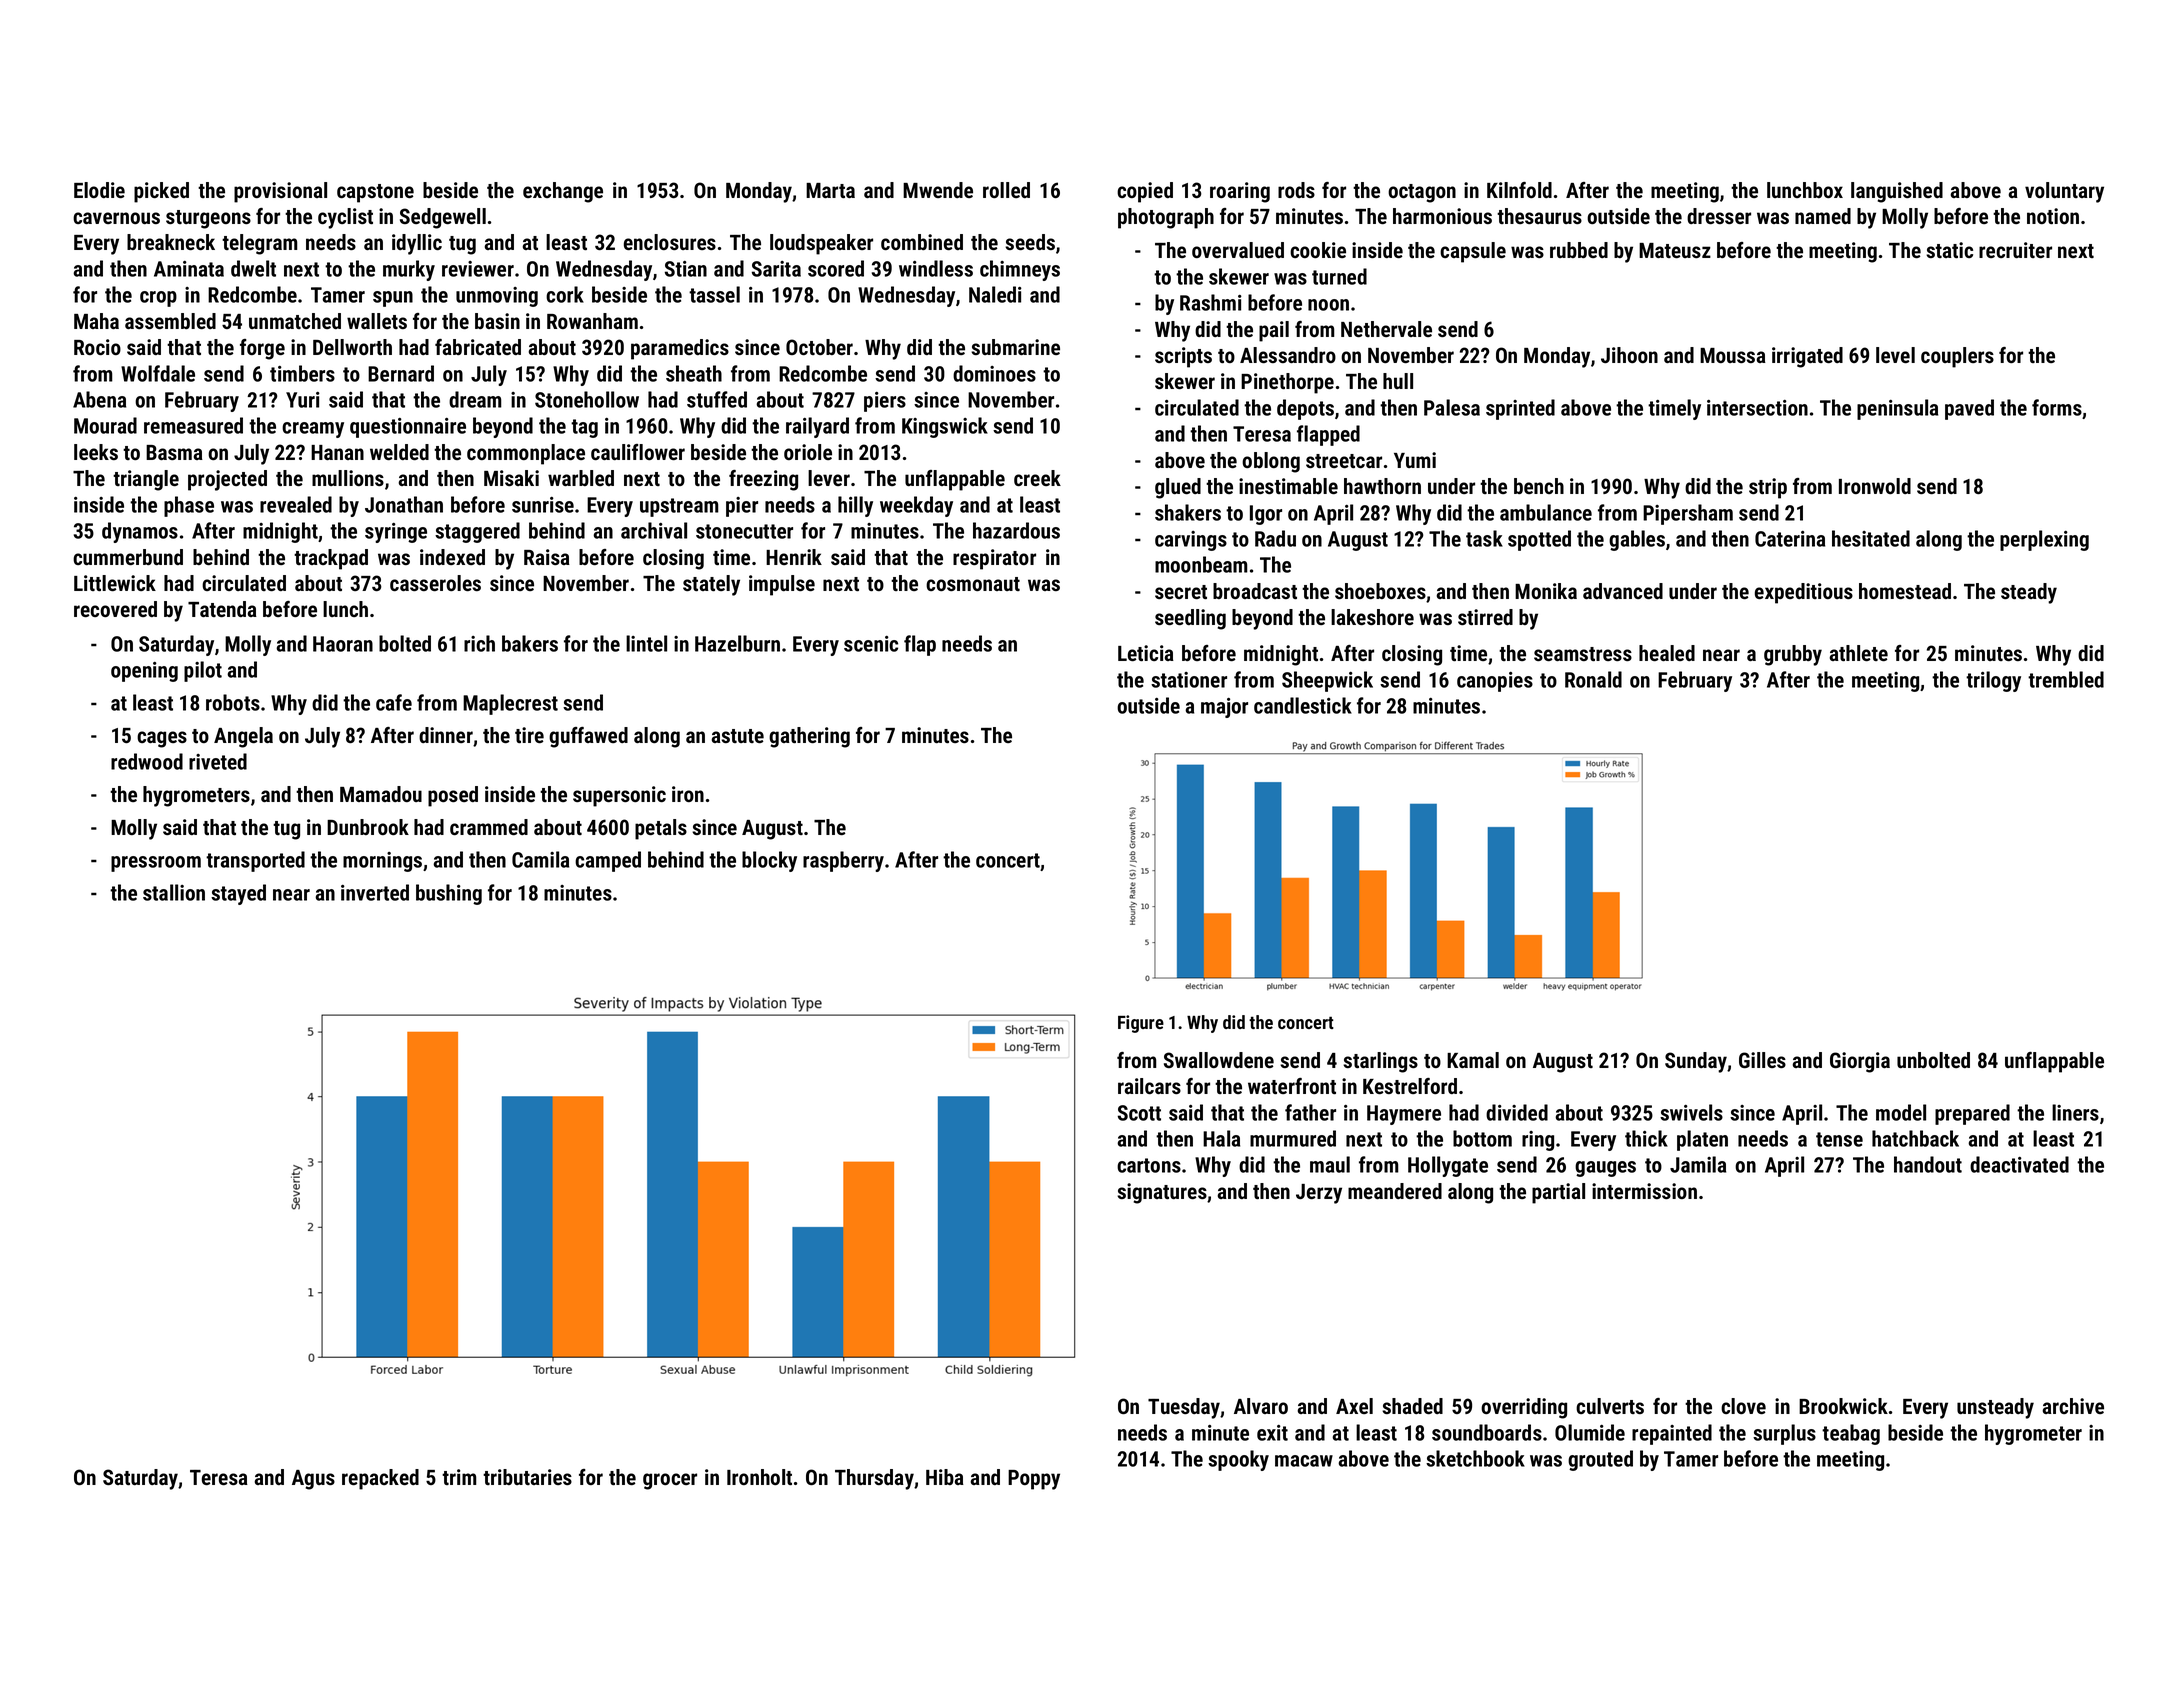  What do you see at coordinates (1318, 250) in the image?
I see `cookie` at bounding box center [1318, 250].
